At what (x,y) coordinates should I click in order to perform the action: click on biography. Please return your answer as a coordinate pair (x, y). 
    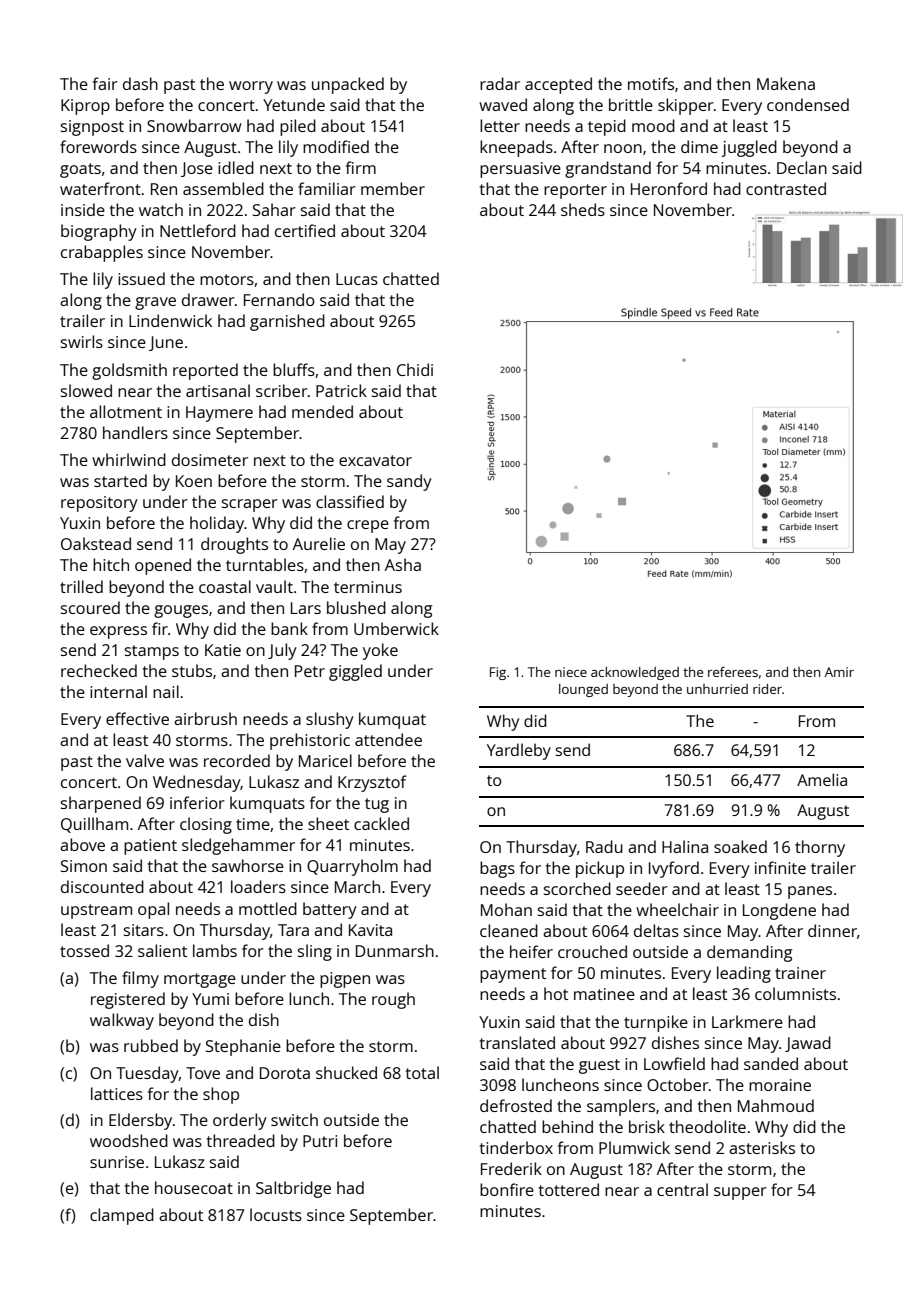
    Looking at the image, I should click on (99, 232).
